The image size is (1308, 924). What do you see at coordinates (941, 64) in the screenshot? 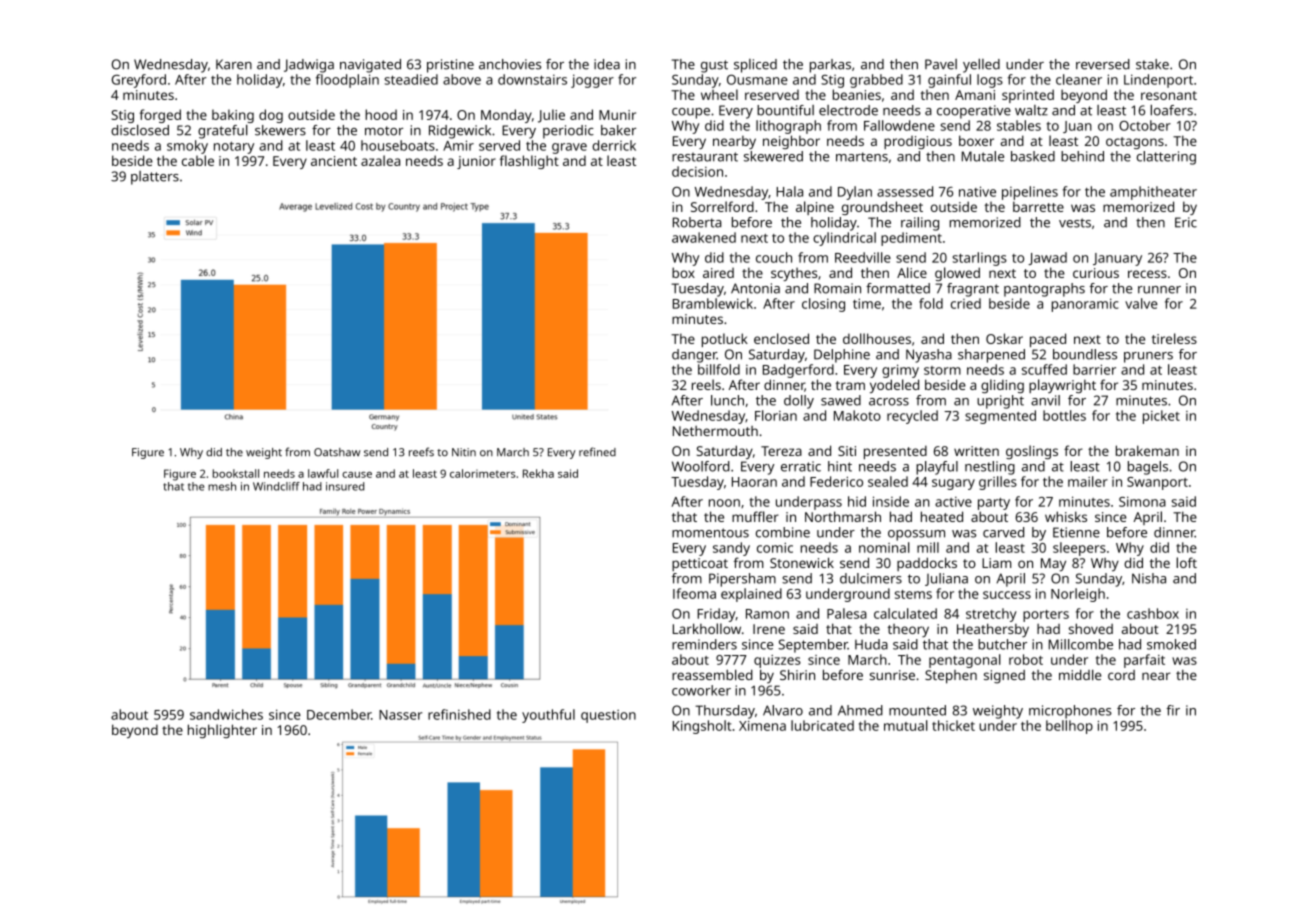
I see `Pavel` at bounding box center [941, 64].
